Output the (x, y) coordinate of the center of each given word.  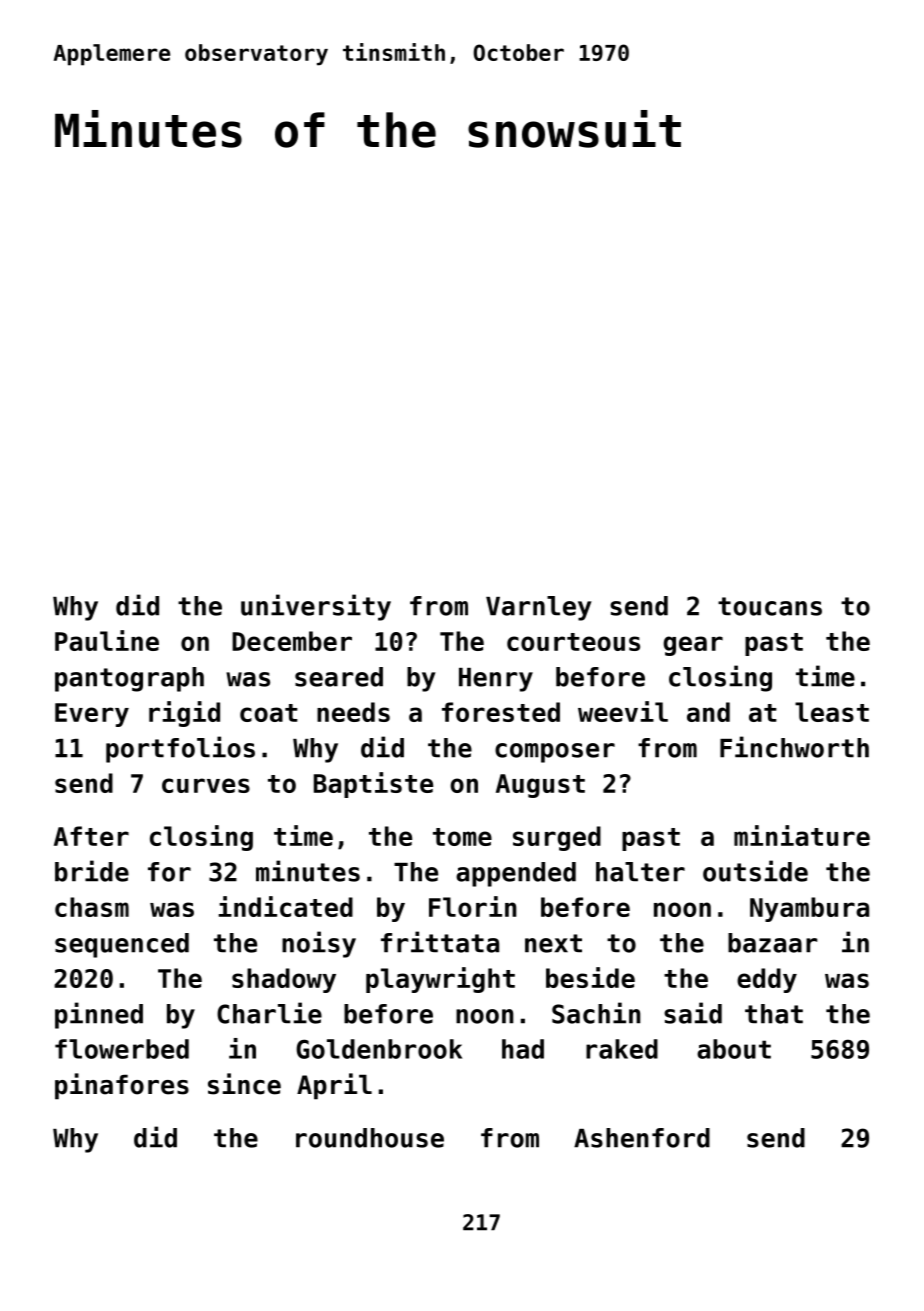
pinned (99, 1015)
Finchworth (794, 747)
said (693, 1013)
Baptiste (373, 785)
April (334, 1086)
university (316, 607)
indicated (286, 906)
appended (516, 874)
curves (206, 785)
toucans (770, 606)
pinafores (122, 1086)
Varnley (539, 608)
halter (640, 872)
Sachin (596, 1013)
